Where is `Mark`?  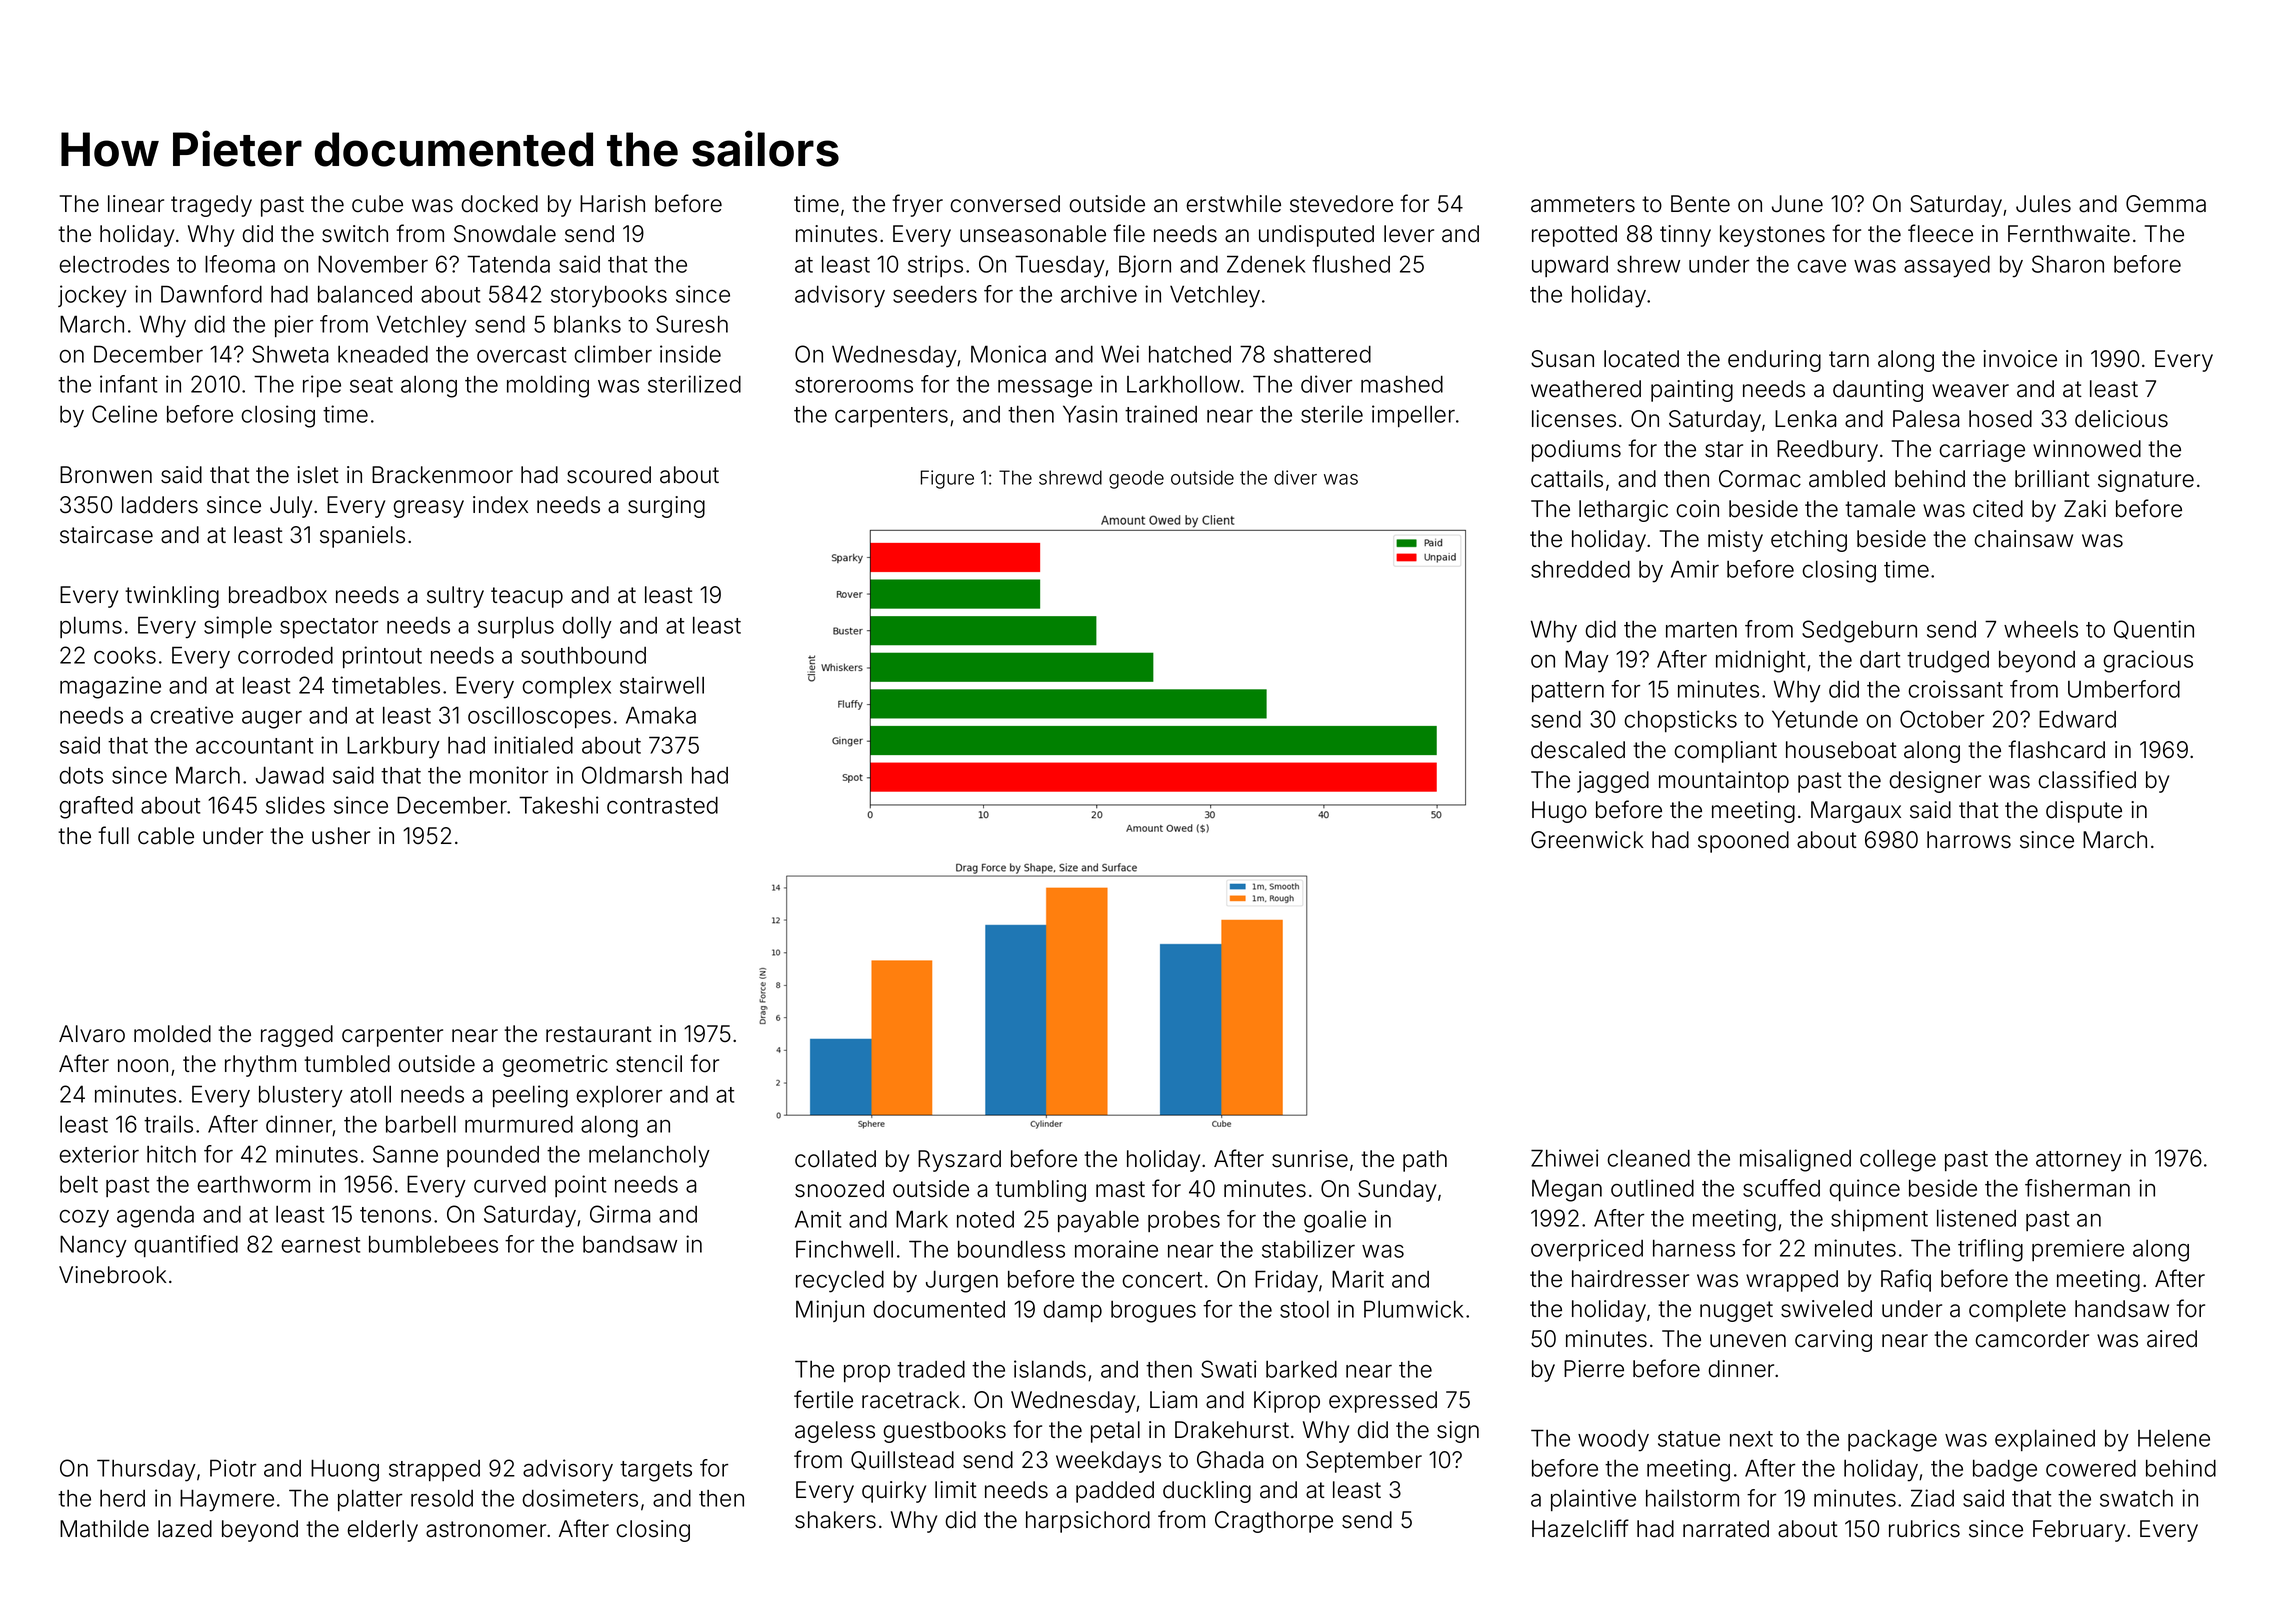 Mark is located at coordinates (922, 1219).
